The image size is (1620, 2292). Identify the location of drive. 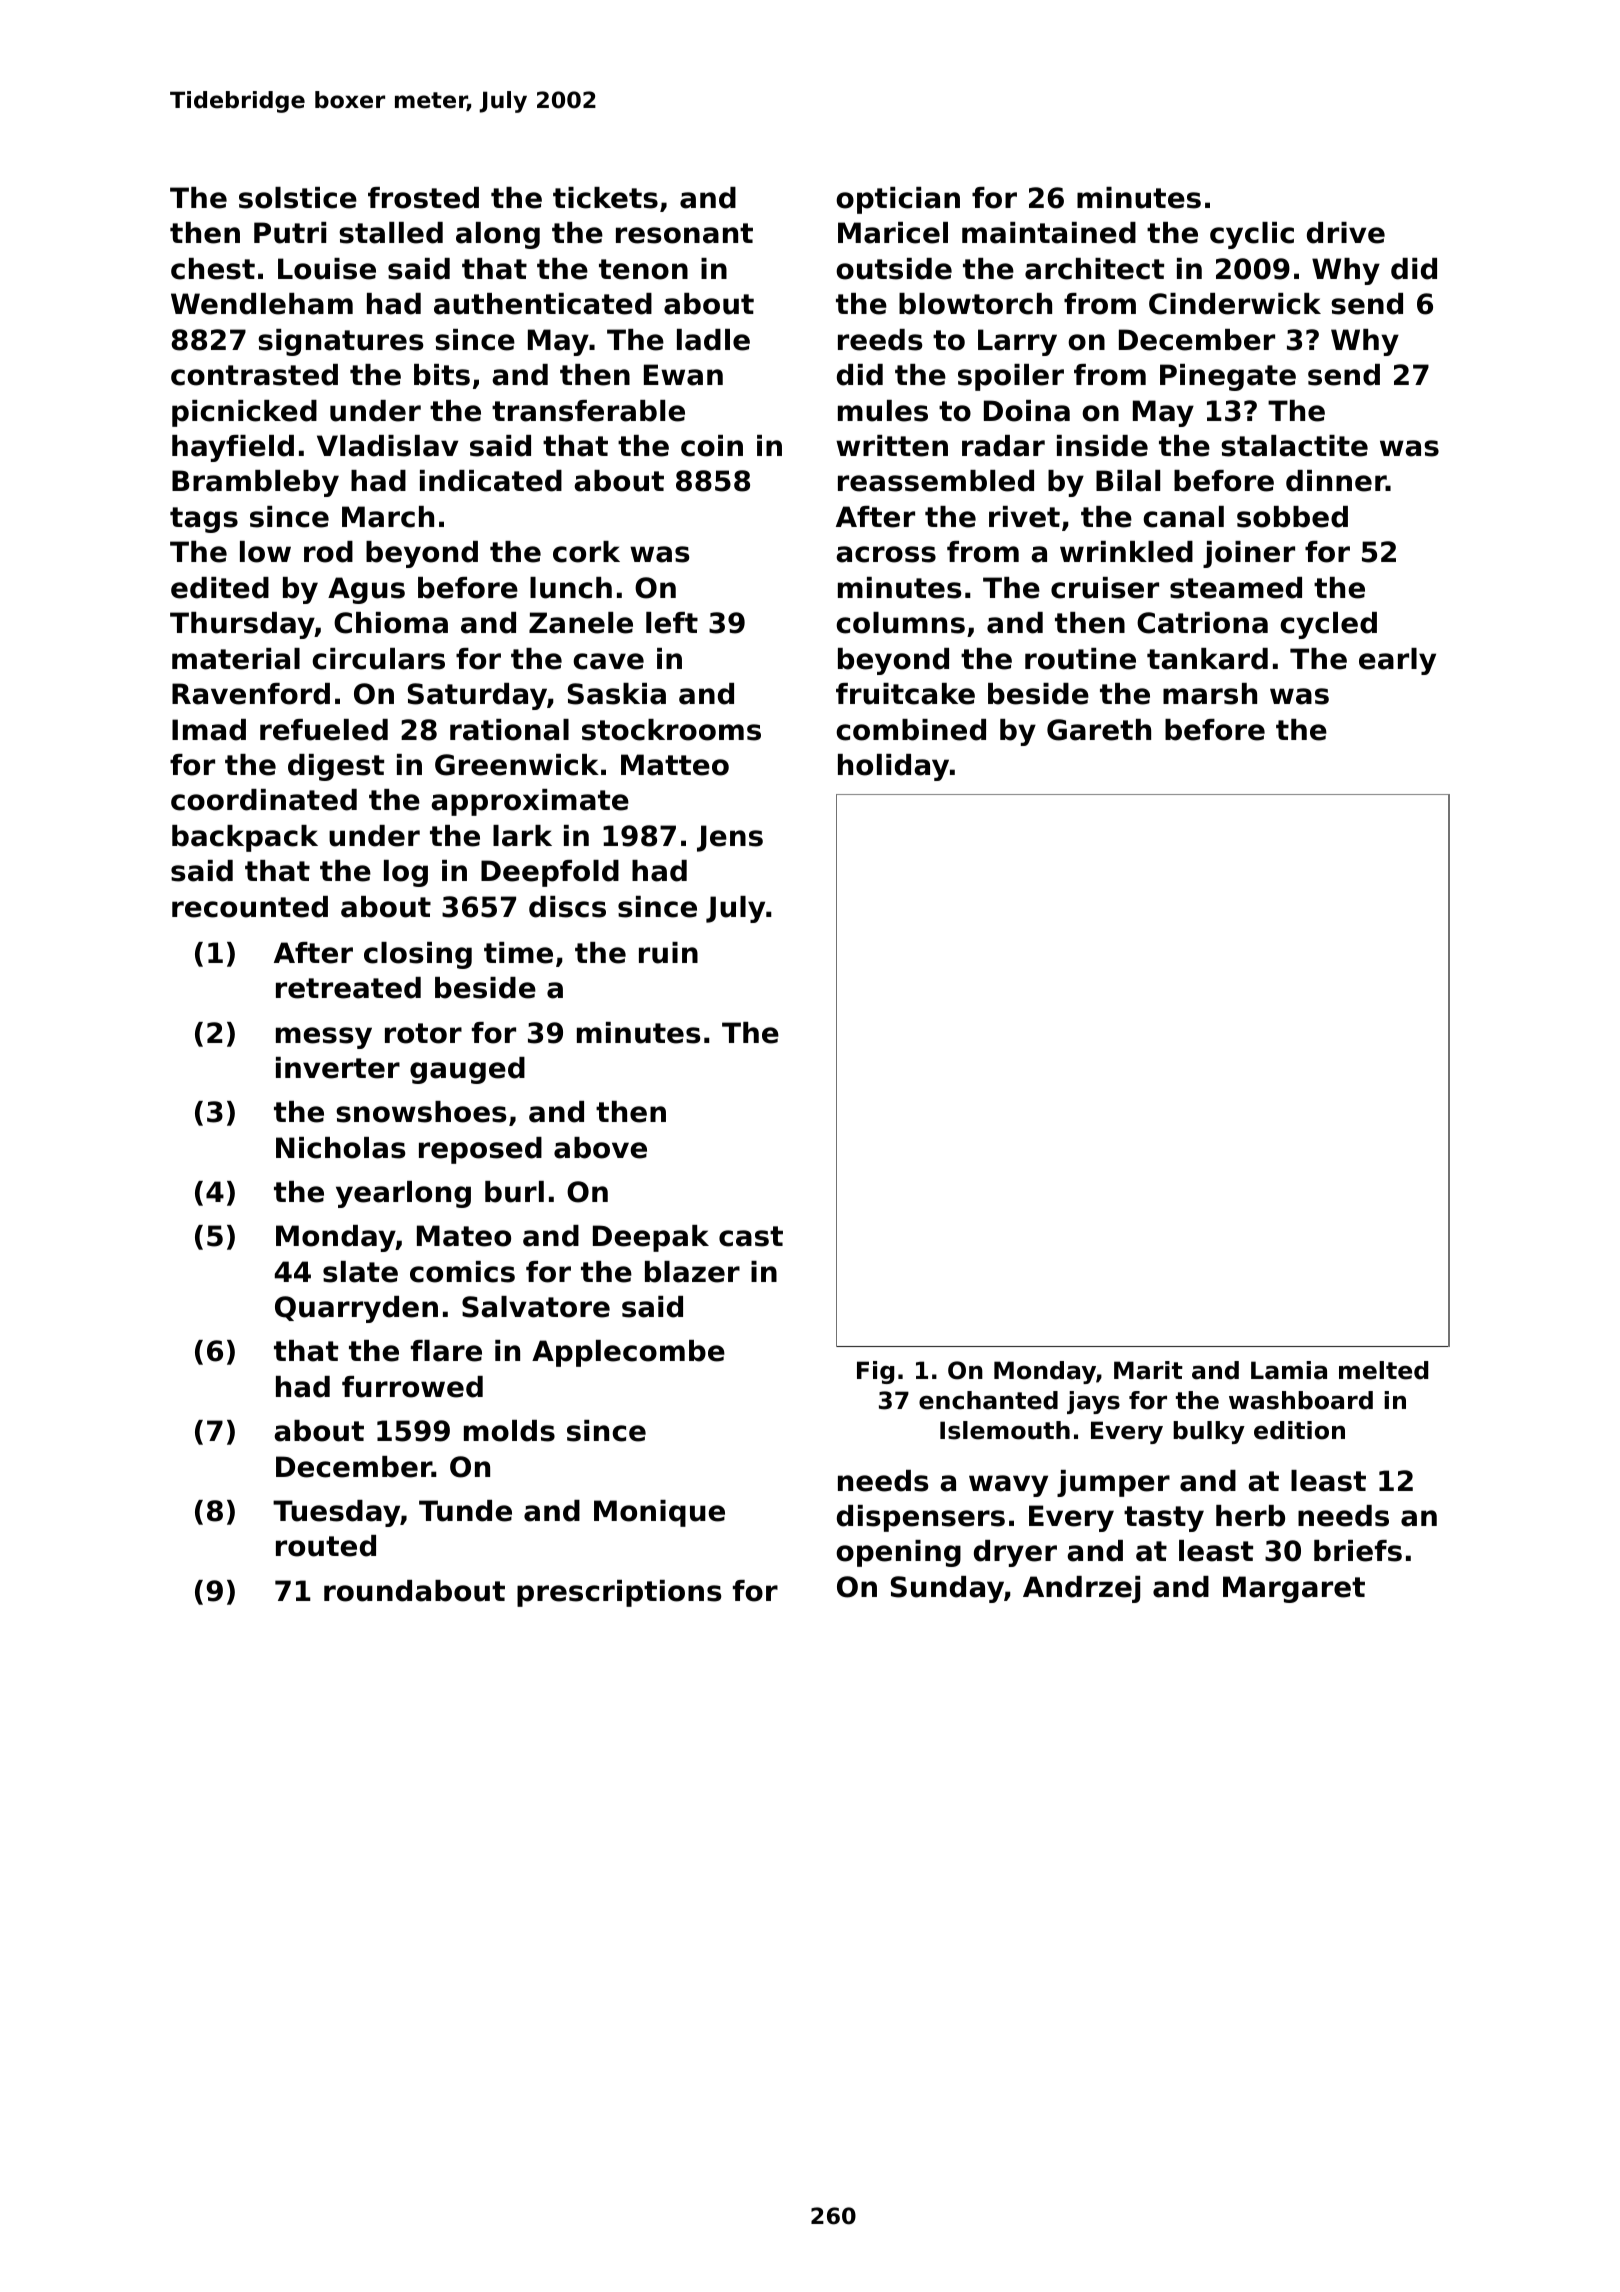
(1346, 233).
